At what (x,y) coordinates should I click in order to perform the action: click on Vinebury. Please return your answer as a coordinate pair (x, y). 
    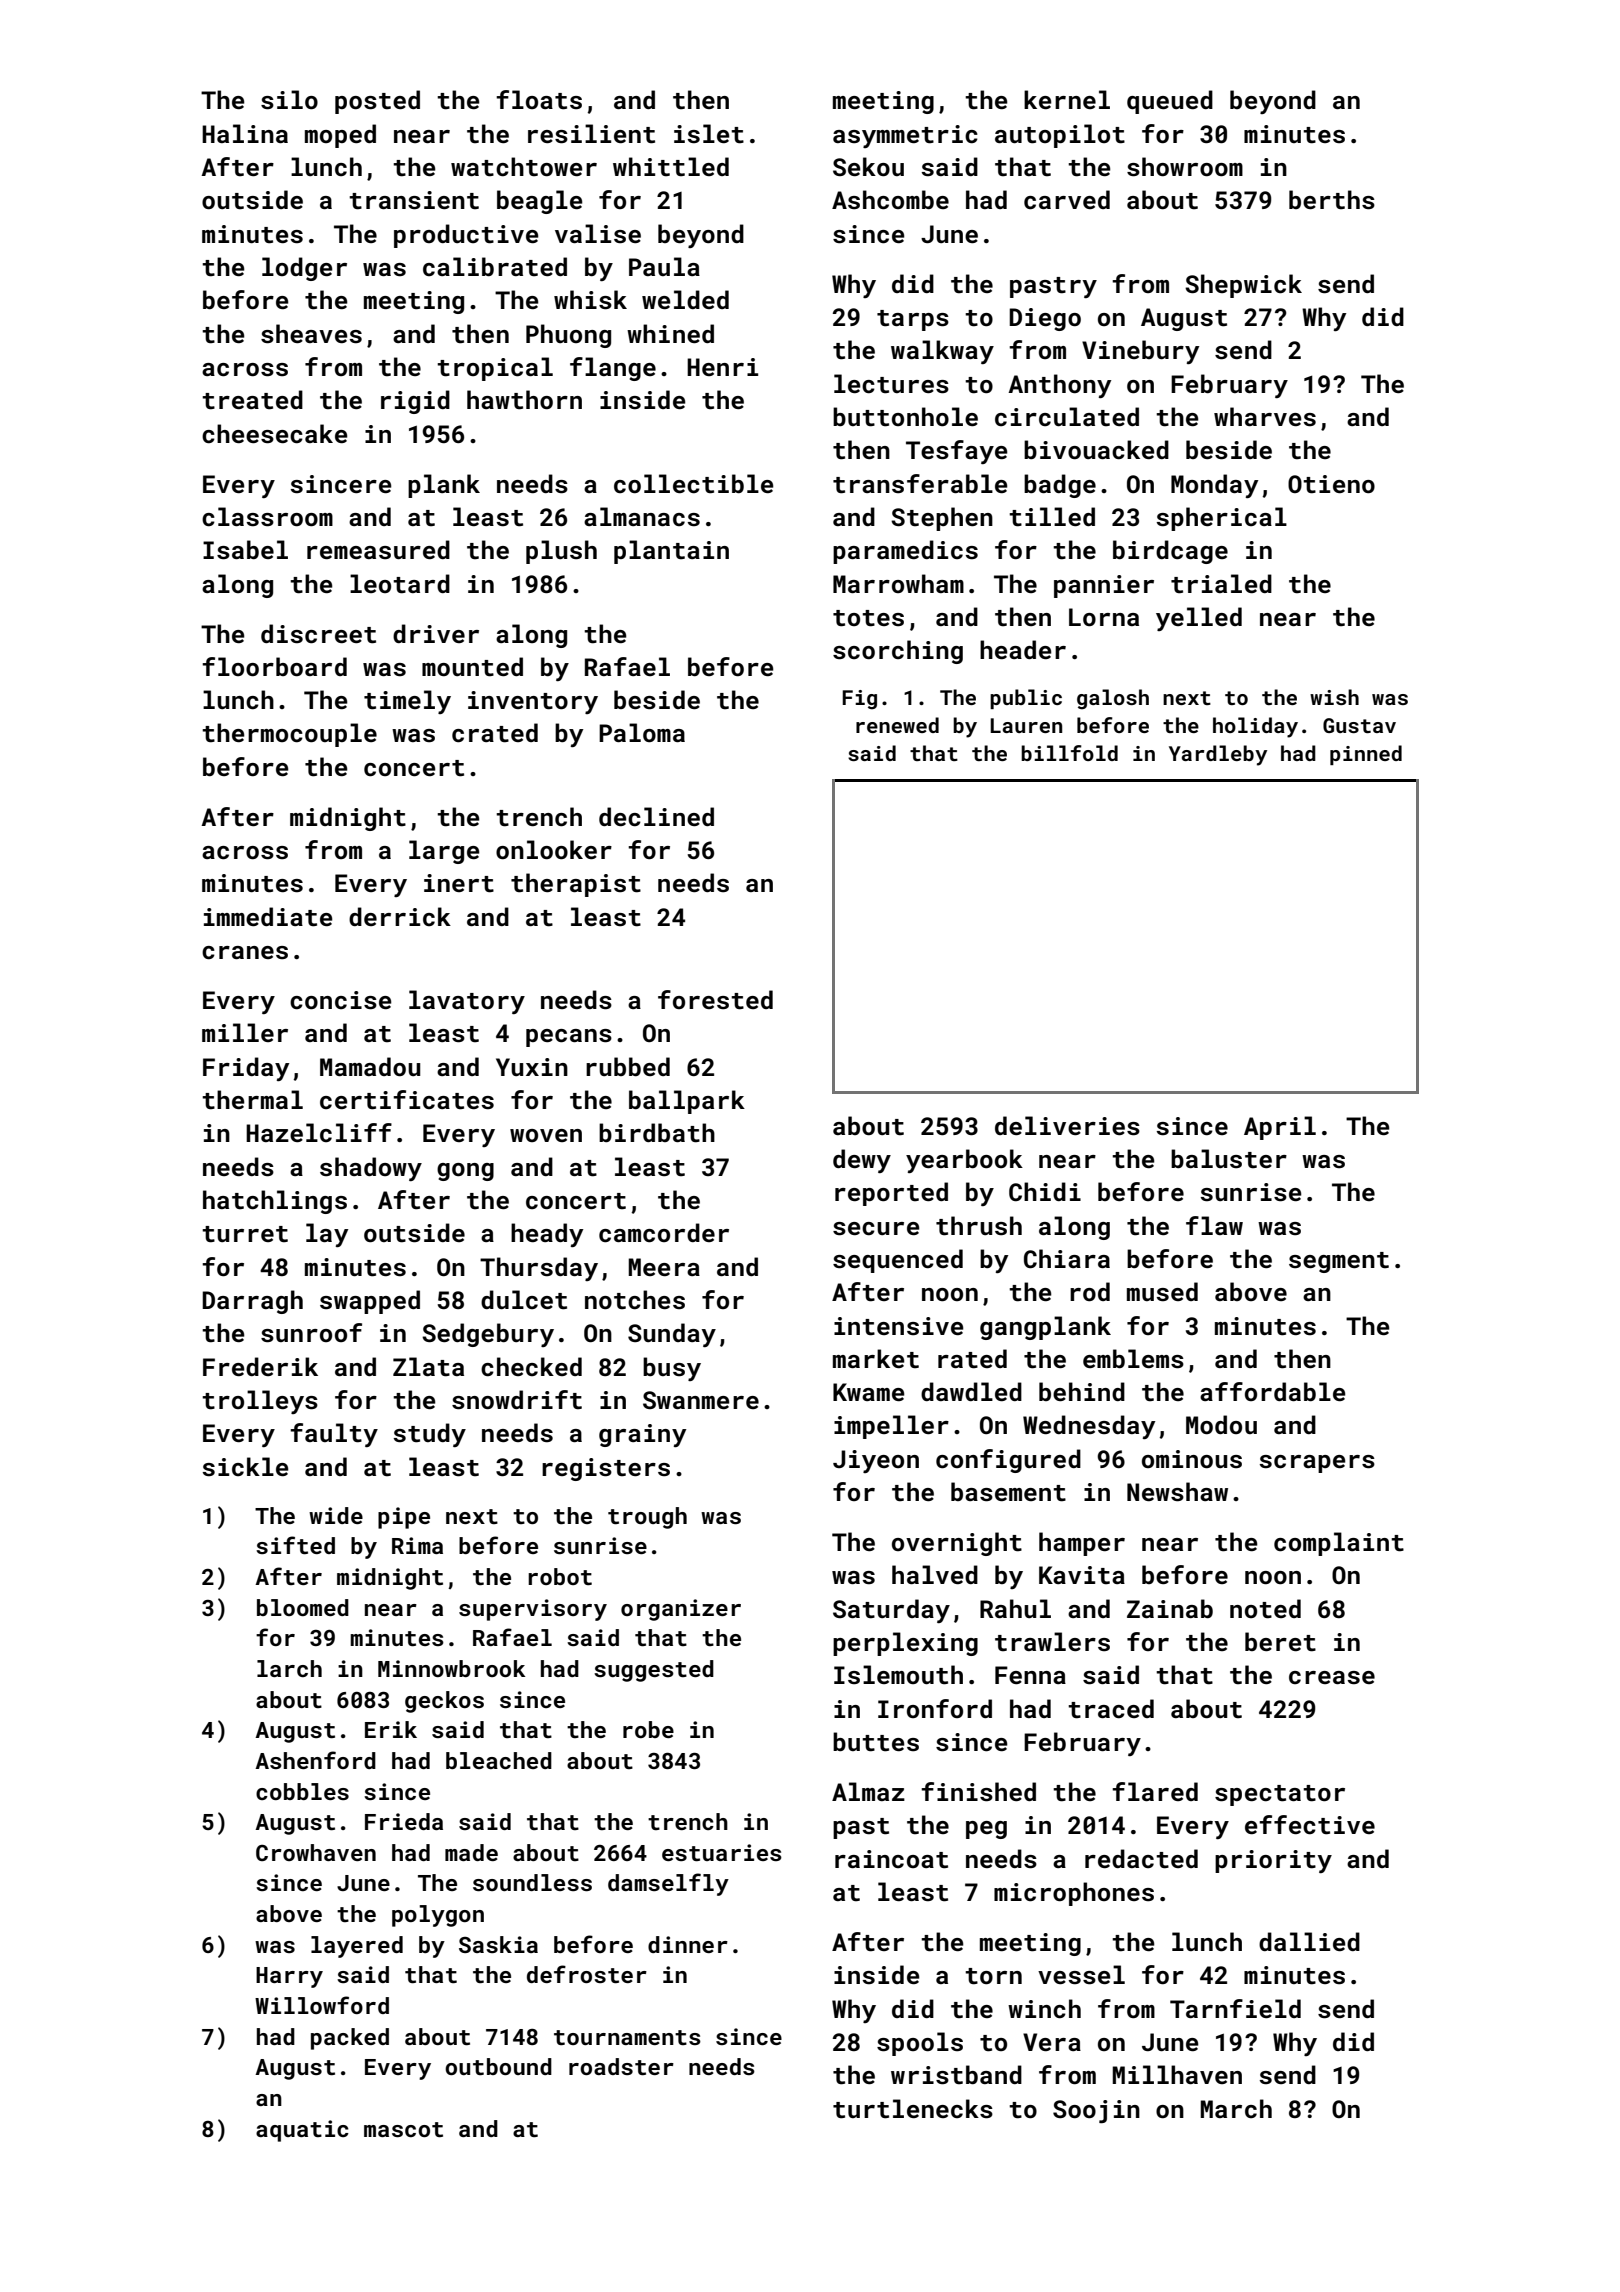
    Looking at the image, I should click on (1140, 352).
